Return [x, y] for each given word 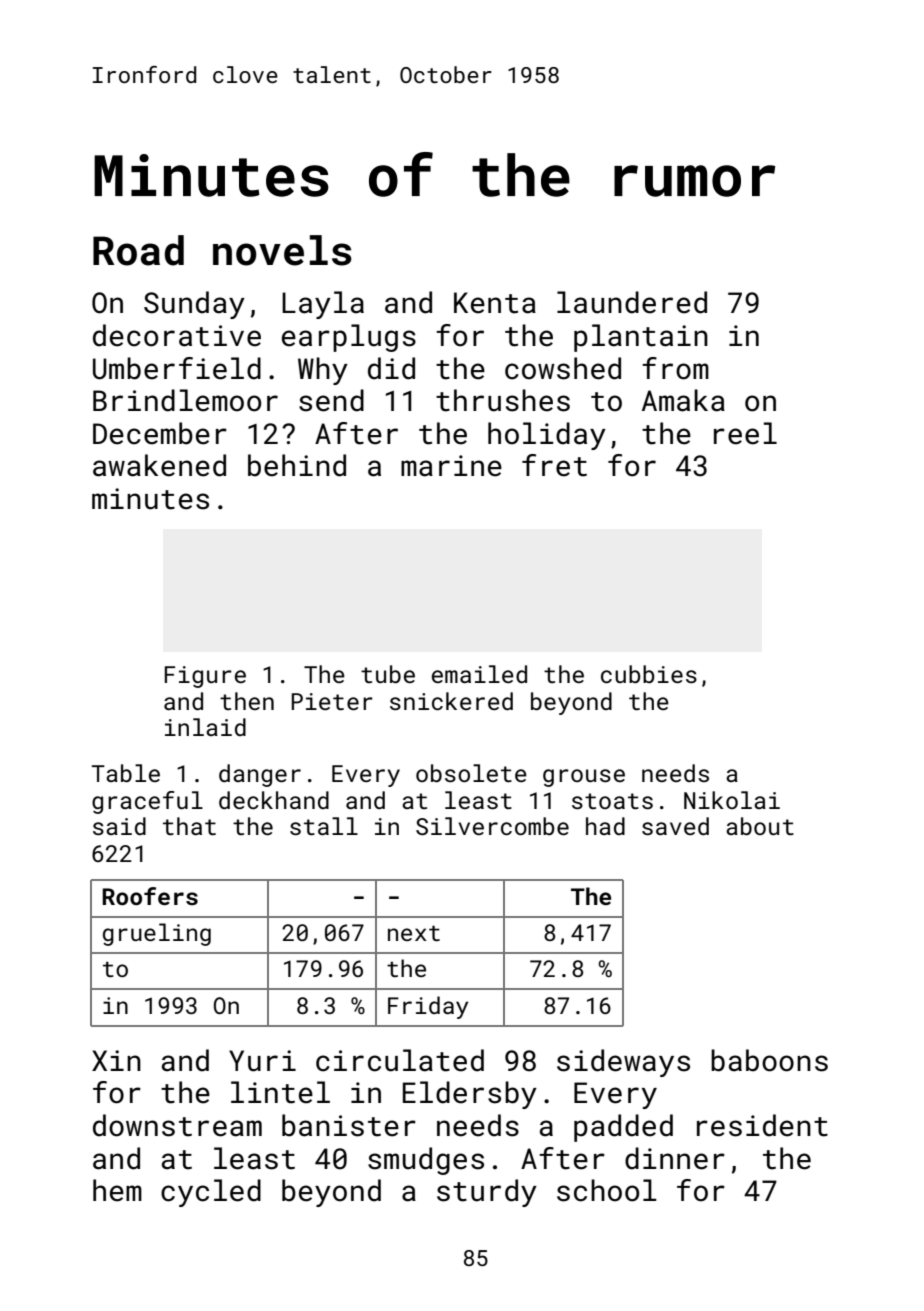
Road [138, 250]
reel [745, 433]
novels [282, 250]
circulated [400, 1060]
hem [117, 1190]
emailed [479, 674]
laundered [632, 302]
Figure [205, 677]
